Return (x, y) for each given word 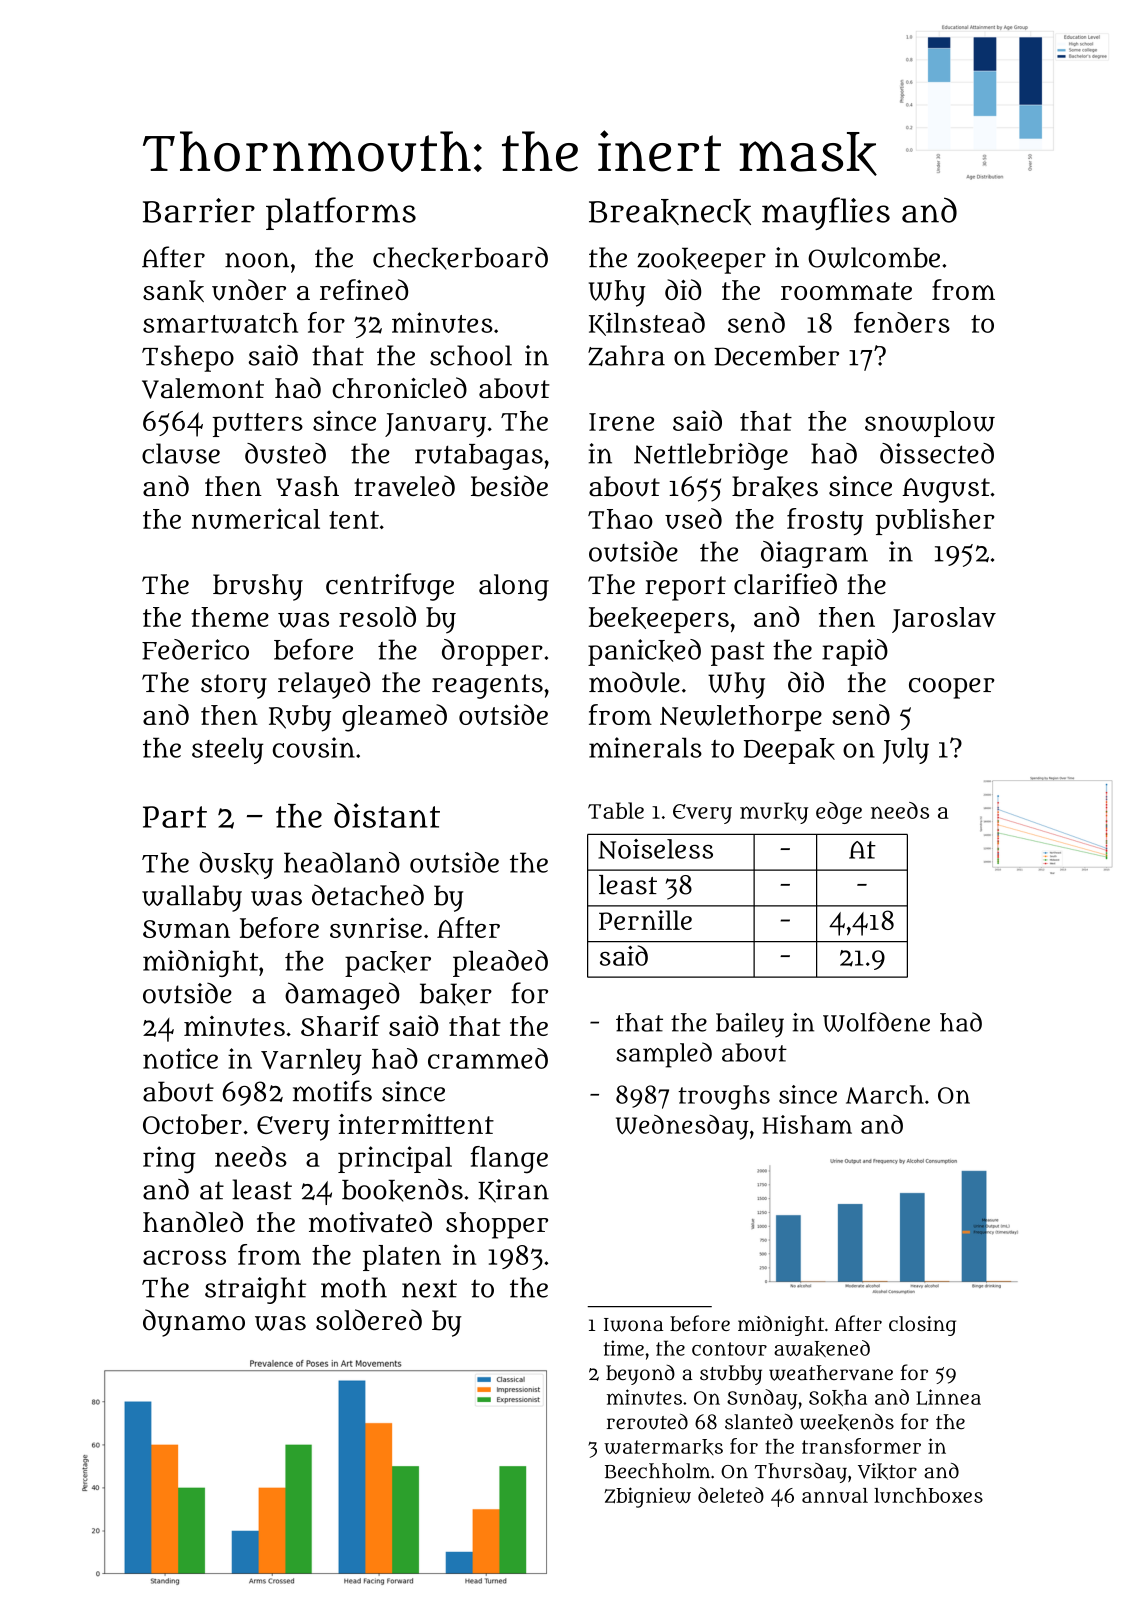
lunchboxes (928, 1495)
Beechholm (657, 1471)
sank (173, 291)
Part (175, 817)
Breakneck (670, 212)
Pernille (645, 920)
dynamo (194, 1323)
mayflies (826, 213)
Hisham (807, 1124)
